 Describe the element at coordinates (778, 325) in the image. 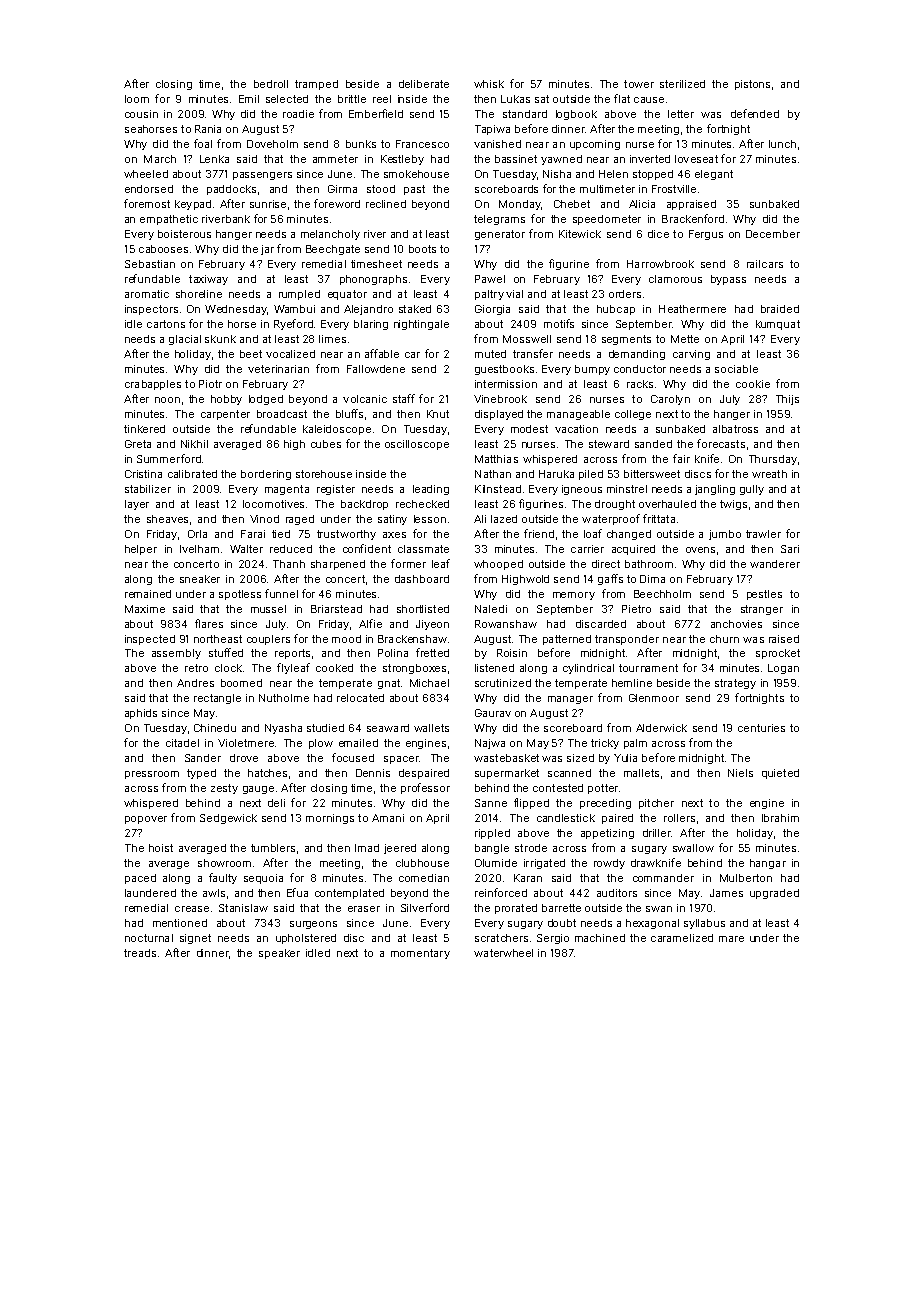

I see `kumquat` at that location.
